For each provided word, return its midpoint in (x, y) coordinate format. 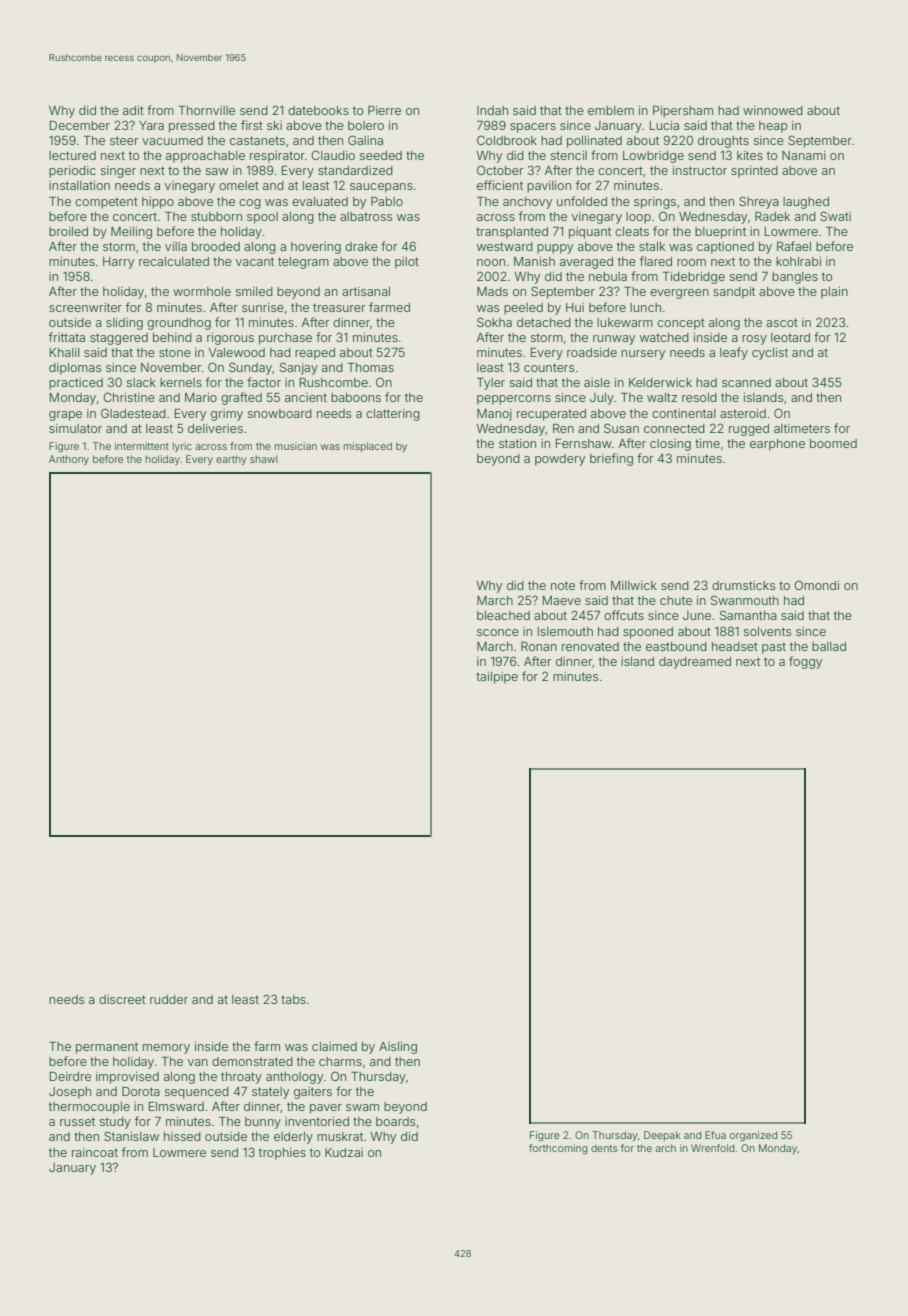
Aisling (398, 1048)
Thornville (207, 110)
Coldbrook (507, 140)
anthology (294, 1078)
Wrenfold (712, 1148)
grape (65, 416)
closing (670, 445)
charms (340, 1061)
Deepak (662, 1136)
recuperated (551, 415)
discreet (122, 999)
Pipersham (683, 112)
